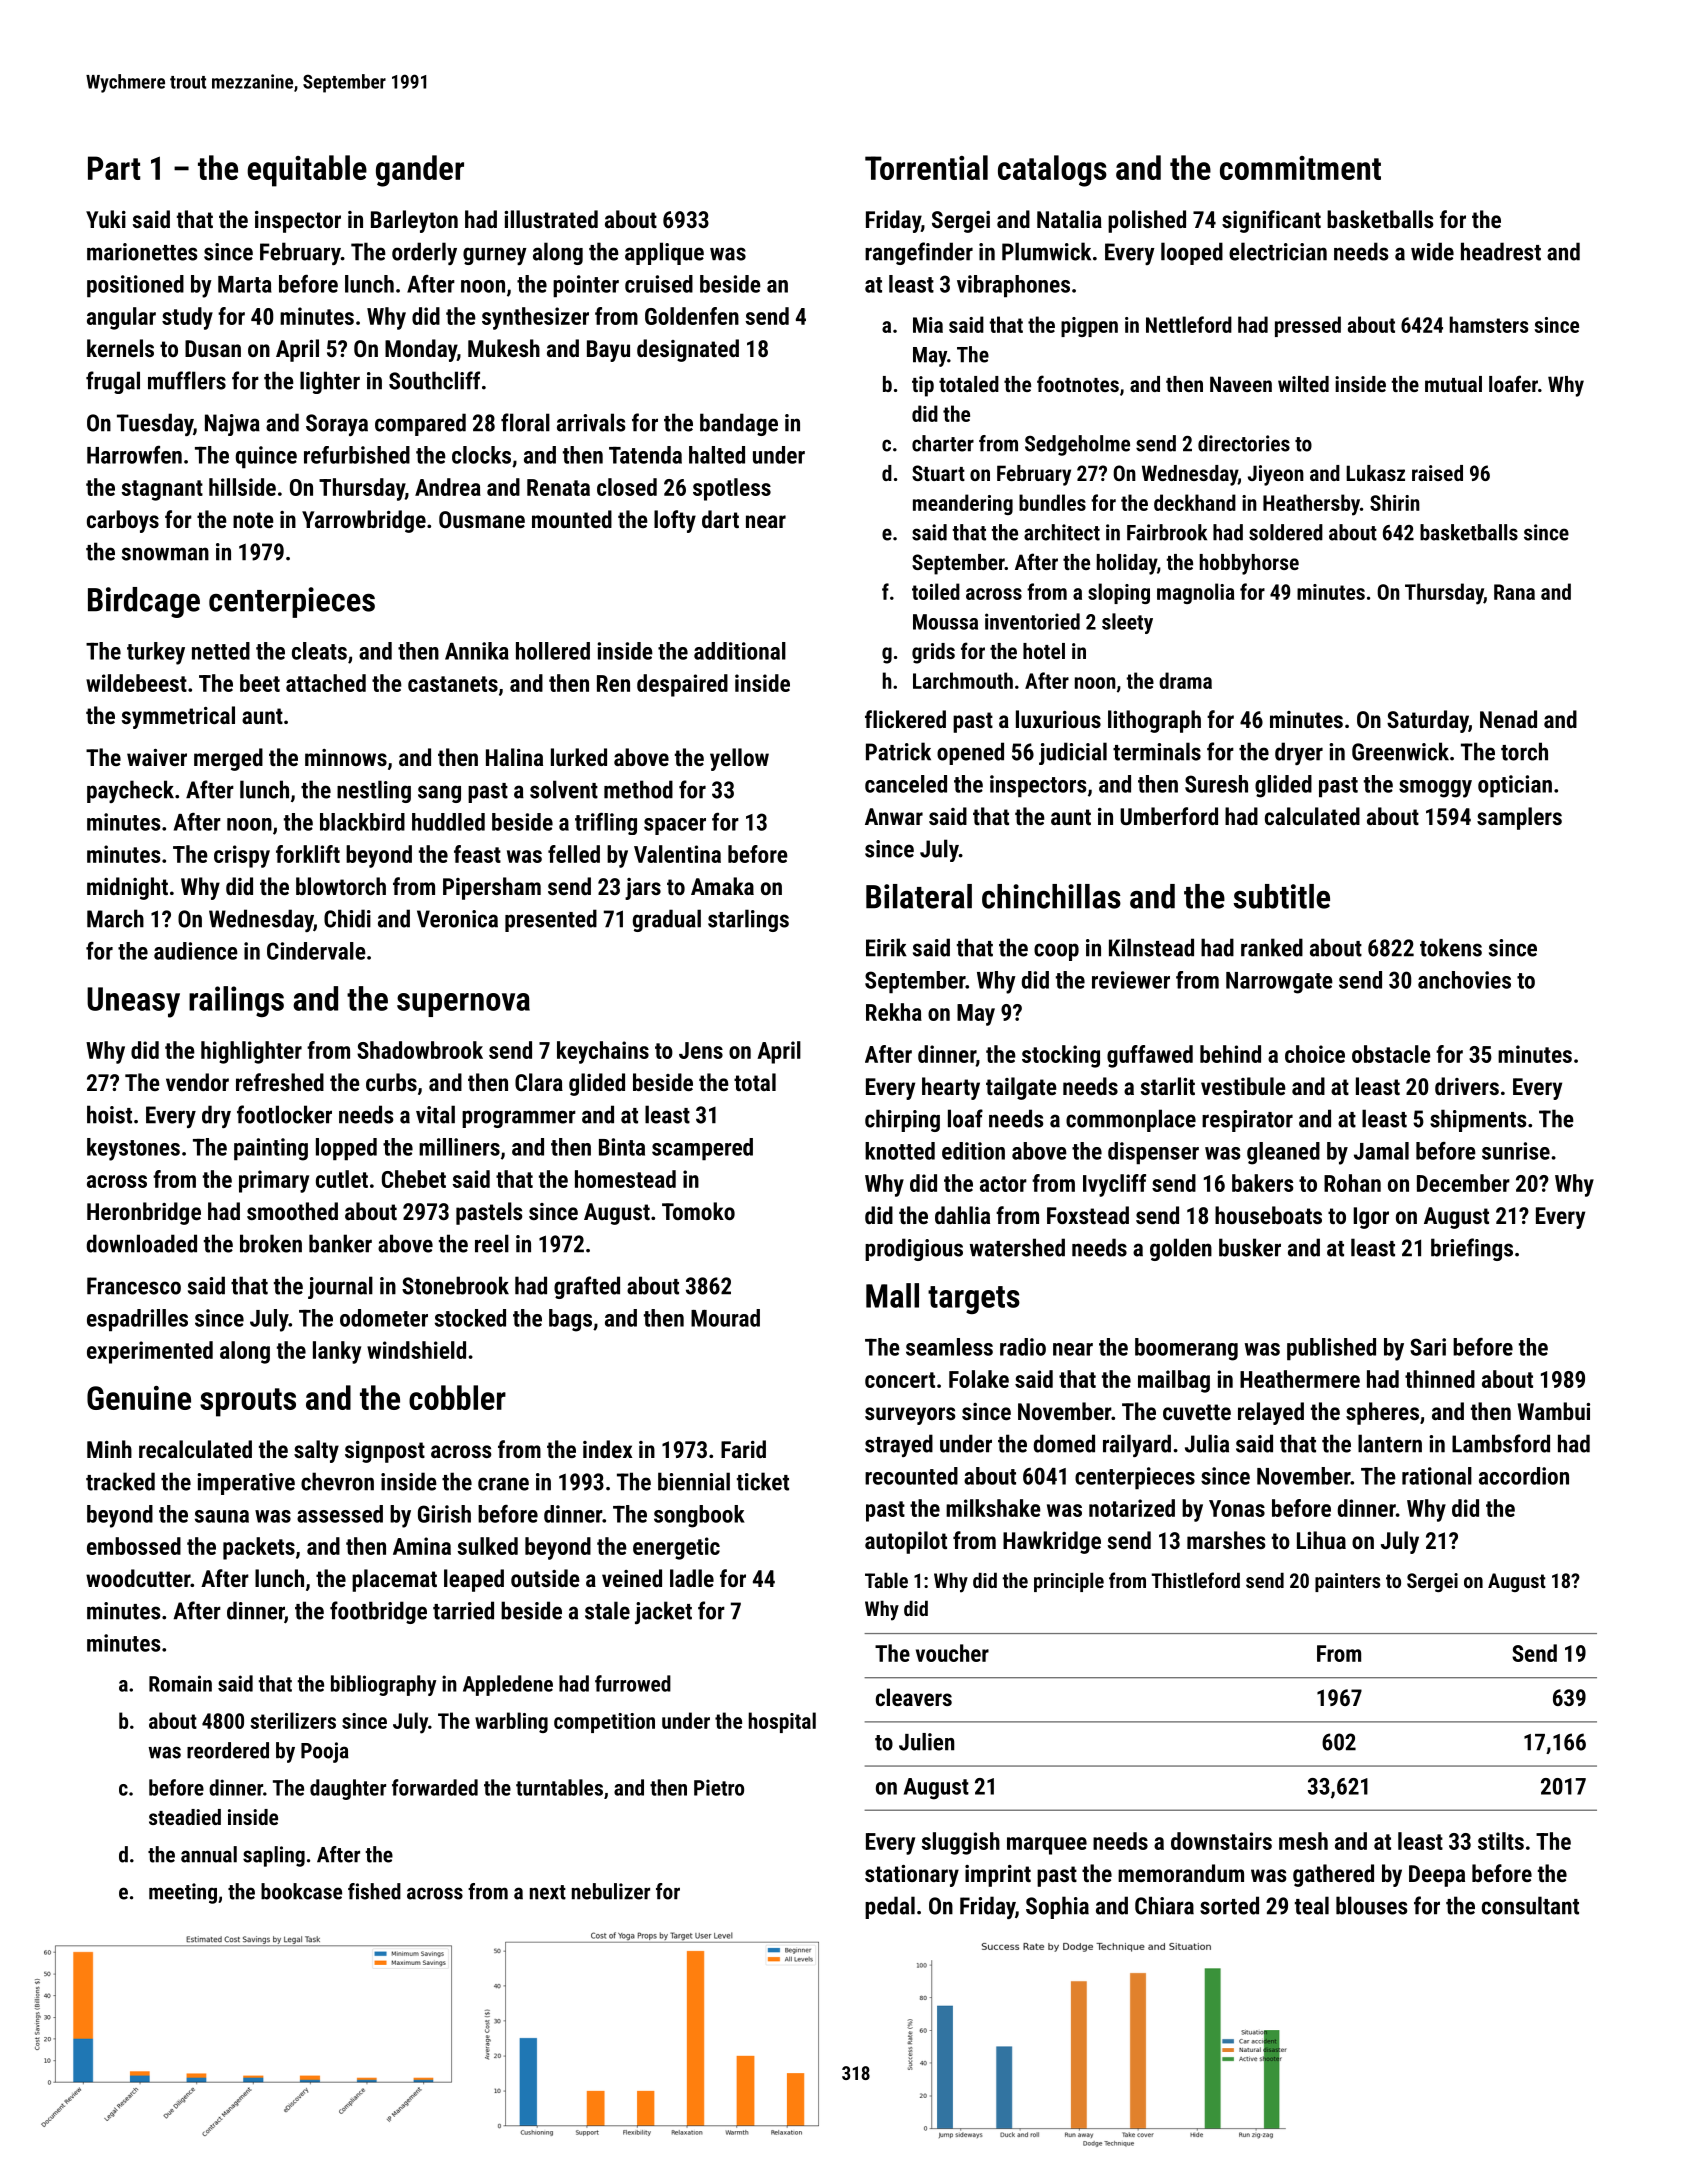  I want to click on vendor, so click(197, 1082).
